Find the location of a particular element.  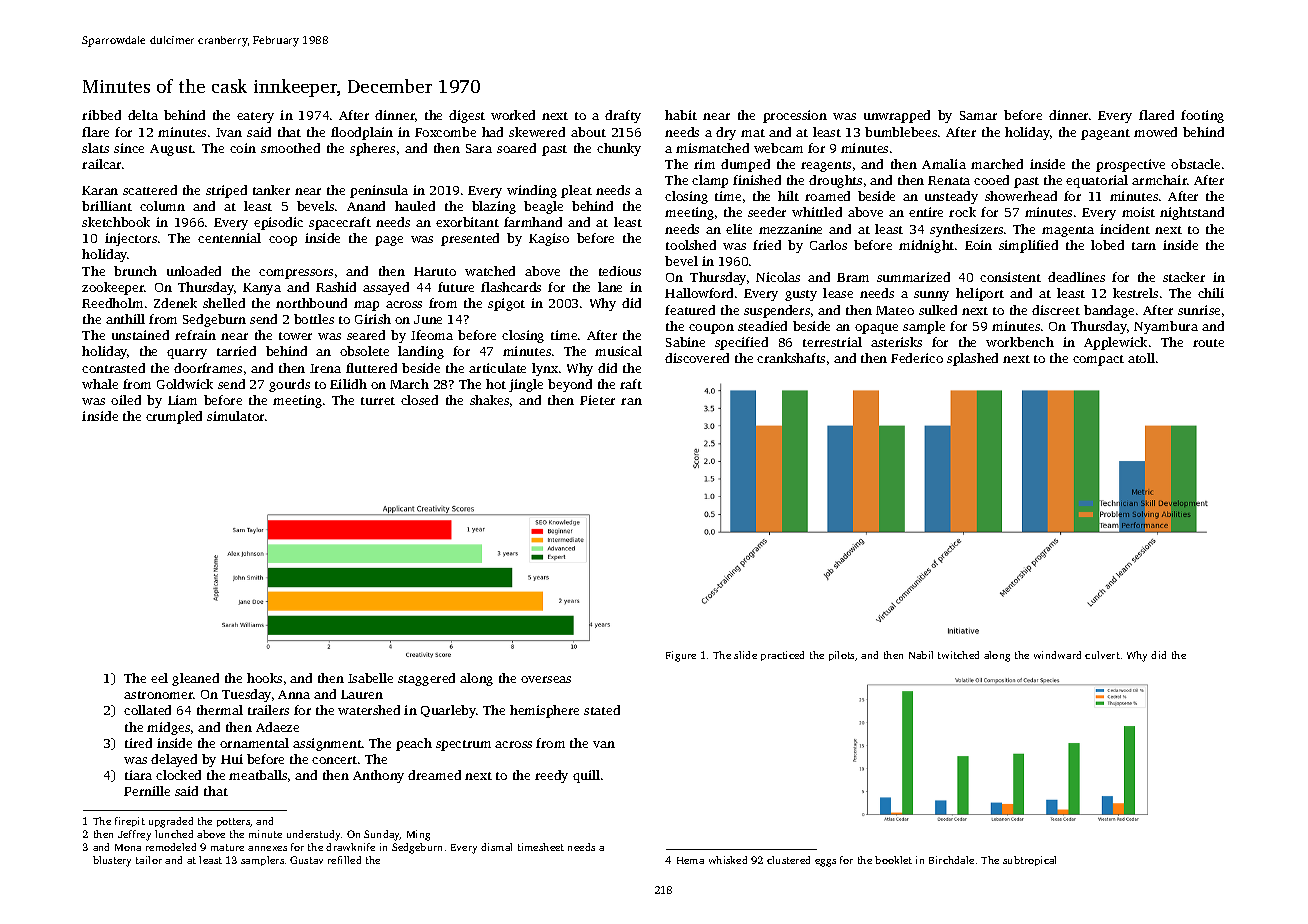

Figure is located at coordinates (681, 656).
